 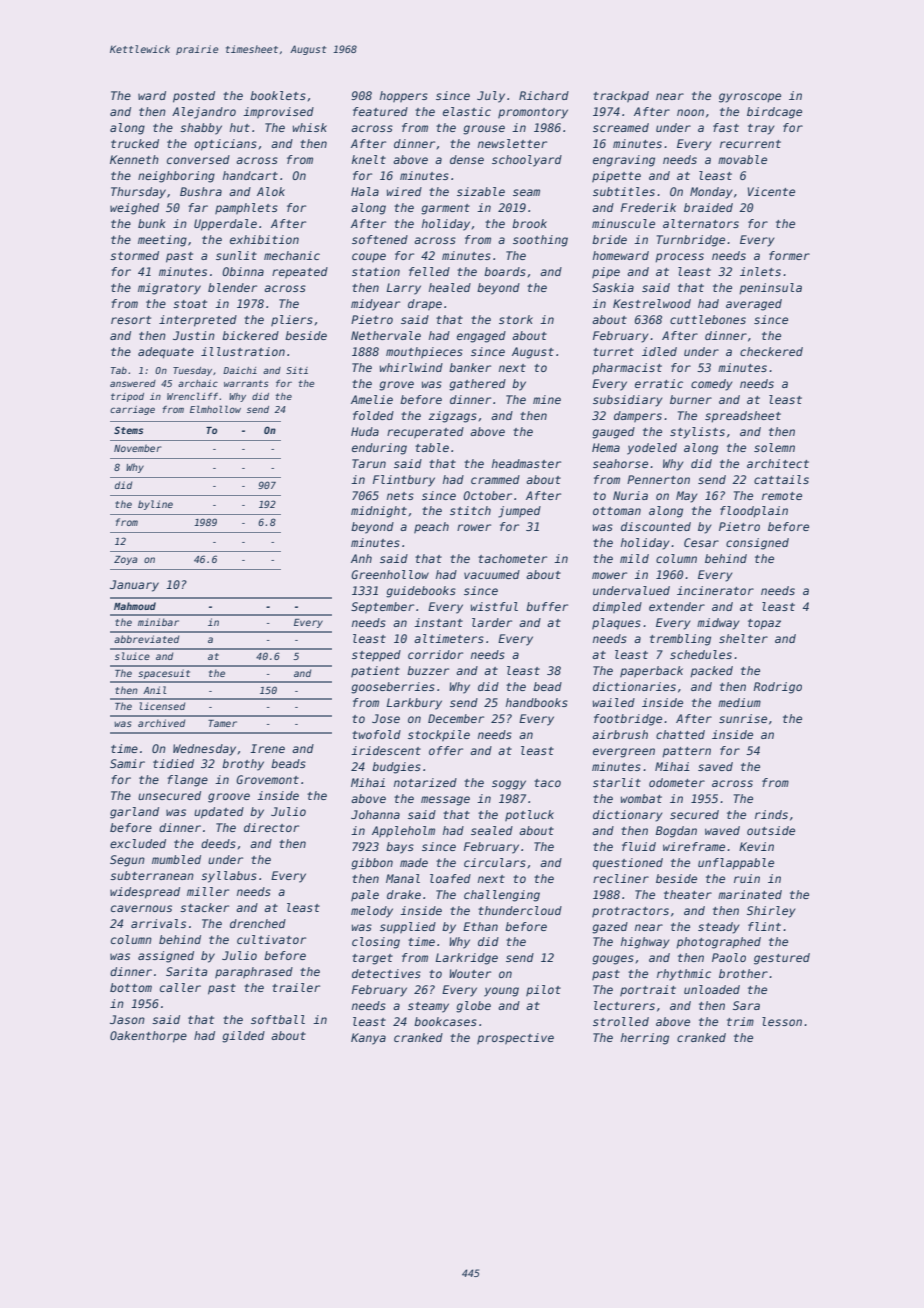 What do you see at coordinates (481, 191) in the screenshot?
I see `sizable` at bounding box center [481, 191].
